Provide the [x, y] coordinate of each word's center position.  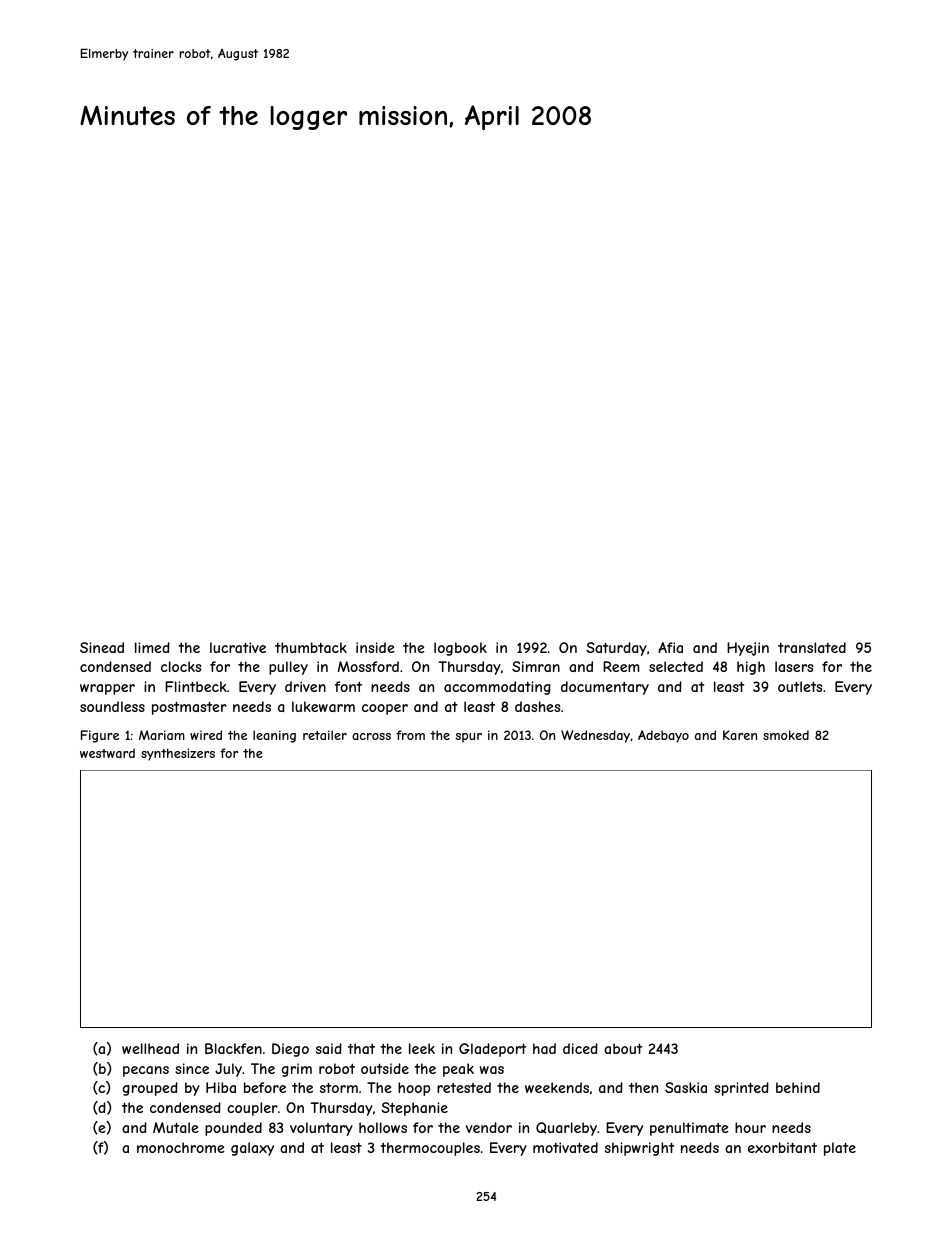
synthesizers [178, 754]
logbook [460, 649]
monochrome [181, 1147]
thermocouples [430, 1149]
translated [812, 647]
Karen [740, 735]
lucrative [238, 647]
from [410, 735]
